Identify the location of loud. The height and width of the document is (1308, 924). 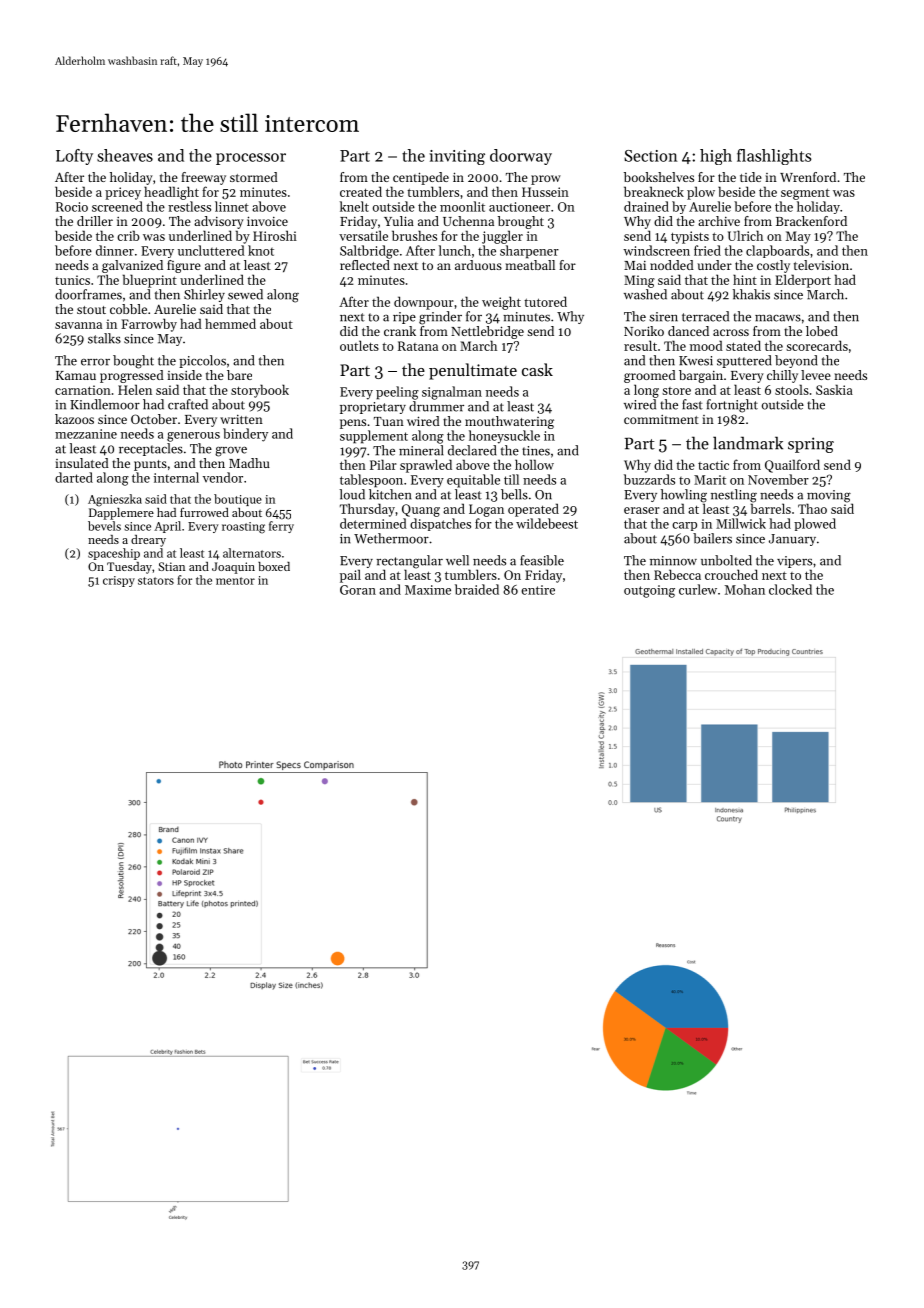
(352, 494).
